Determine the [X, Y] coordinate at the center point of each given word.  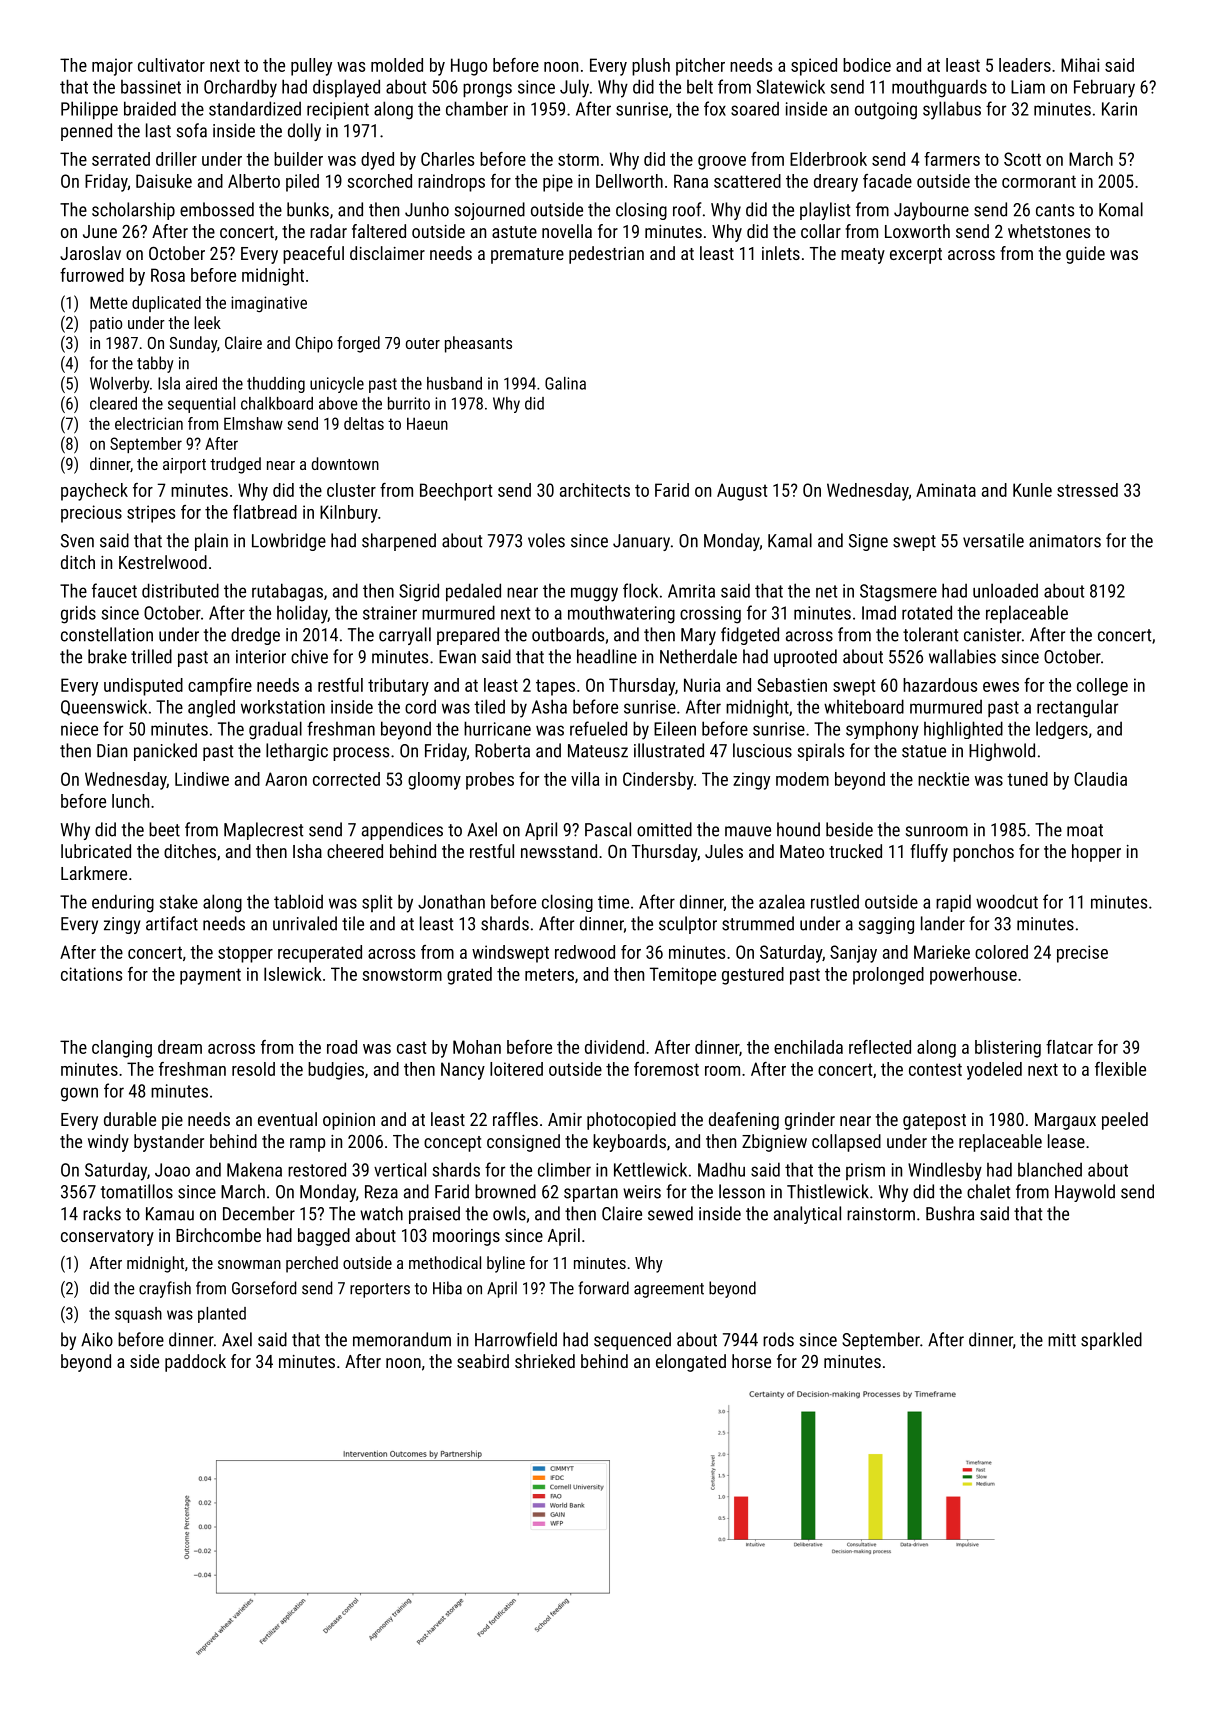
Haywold [1085, 1193]
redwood [585, 952]
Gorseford [264, 1288]
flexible [1120, 1069]
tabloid [298, 901]
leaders [1025, 65]
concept [452, 1144]
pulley [311, 67]
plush [651, 67]
